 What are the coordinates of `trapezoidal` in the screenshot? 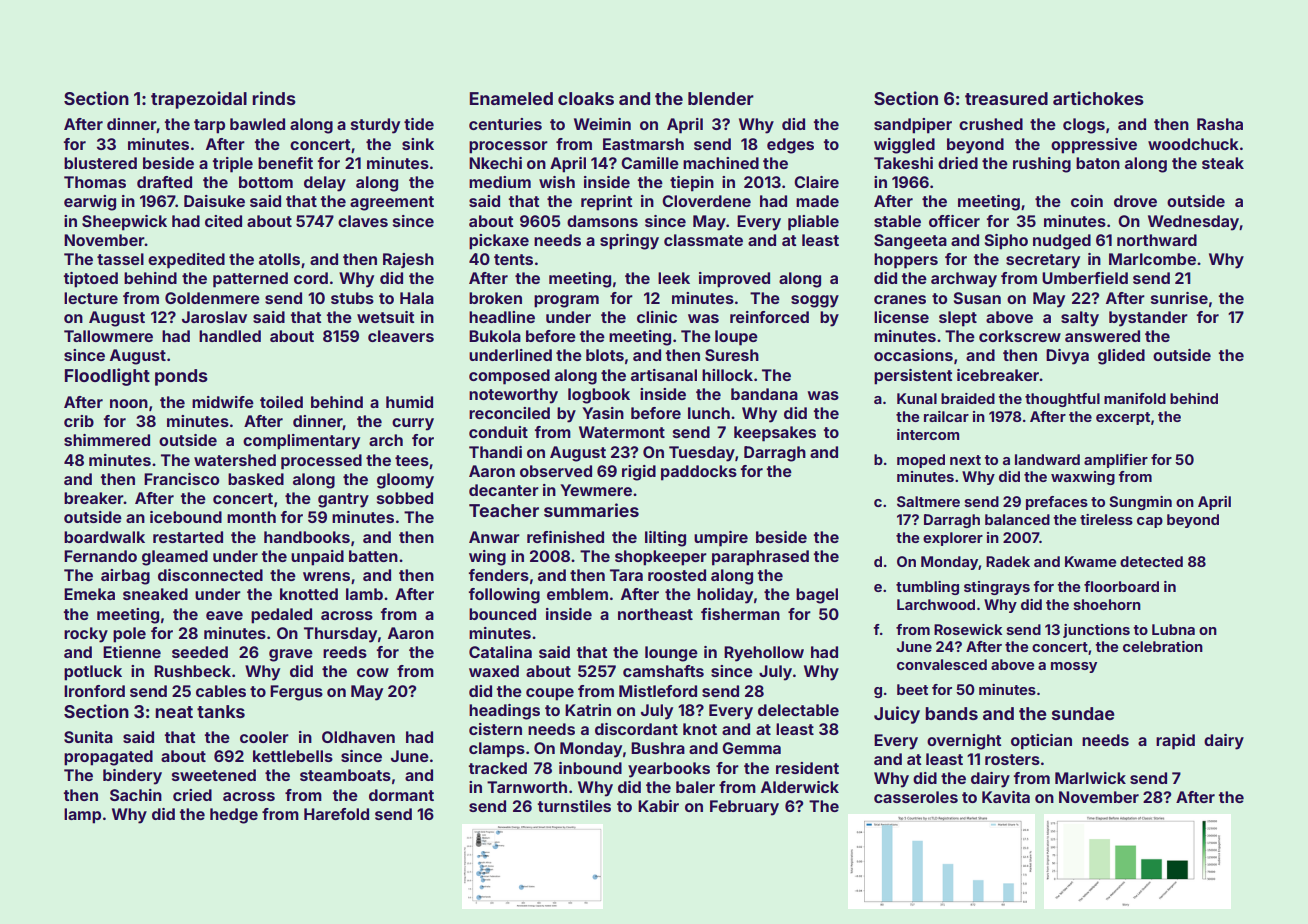 It's located at (199, 100).
